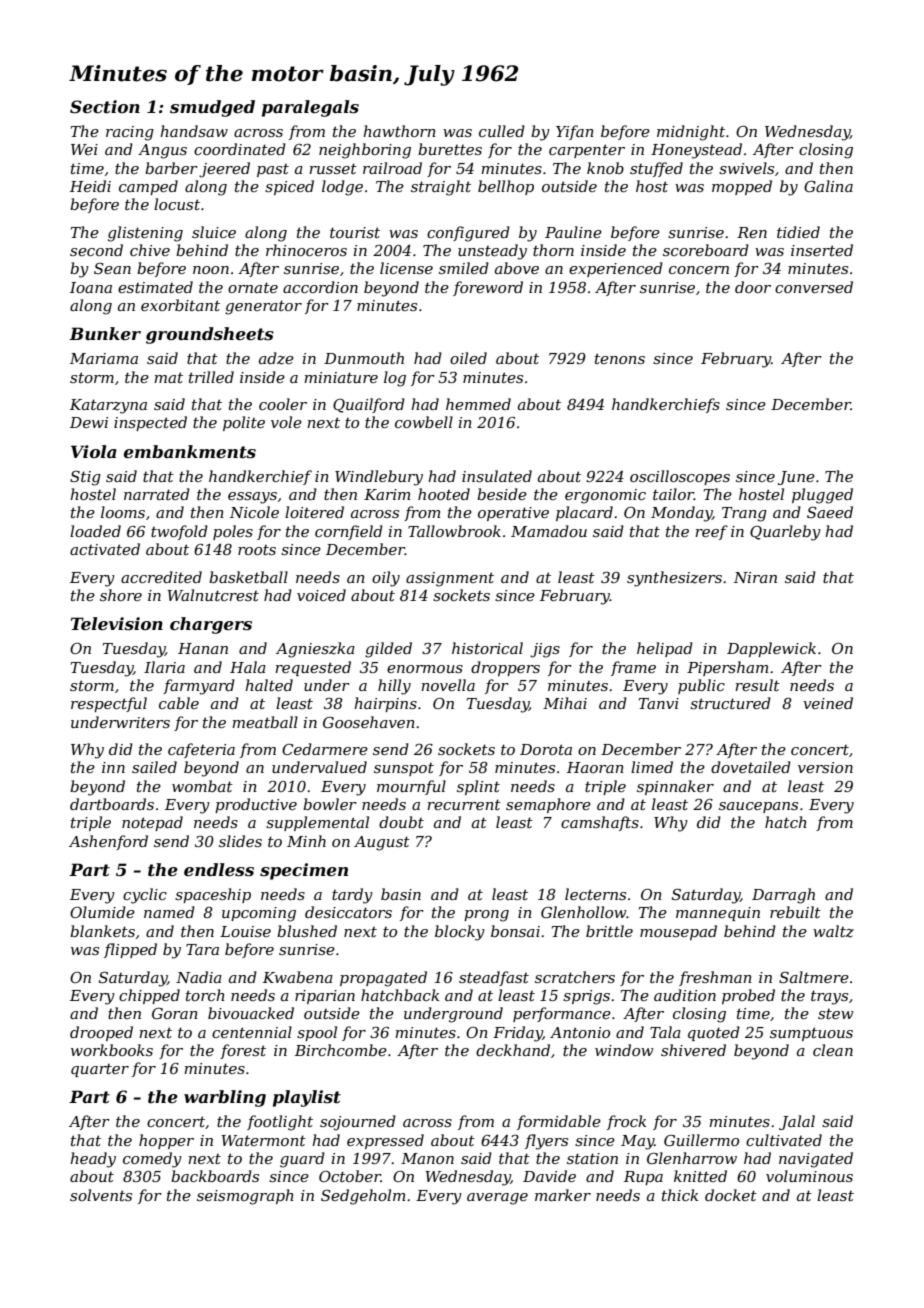 The width and height of the screenshot is (924, 1308). What do you see at coordinates (101, 1195) in the screenshot?
I see `solvents` at bounding box center [101, 1195].
